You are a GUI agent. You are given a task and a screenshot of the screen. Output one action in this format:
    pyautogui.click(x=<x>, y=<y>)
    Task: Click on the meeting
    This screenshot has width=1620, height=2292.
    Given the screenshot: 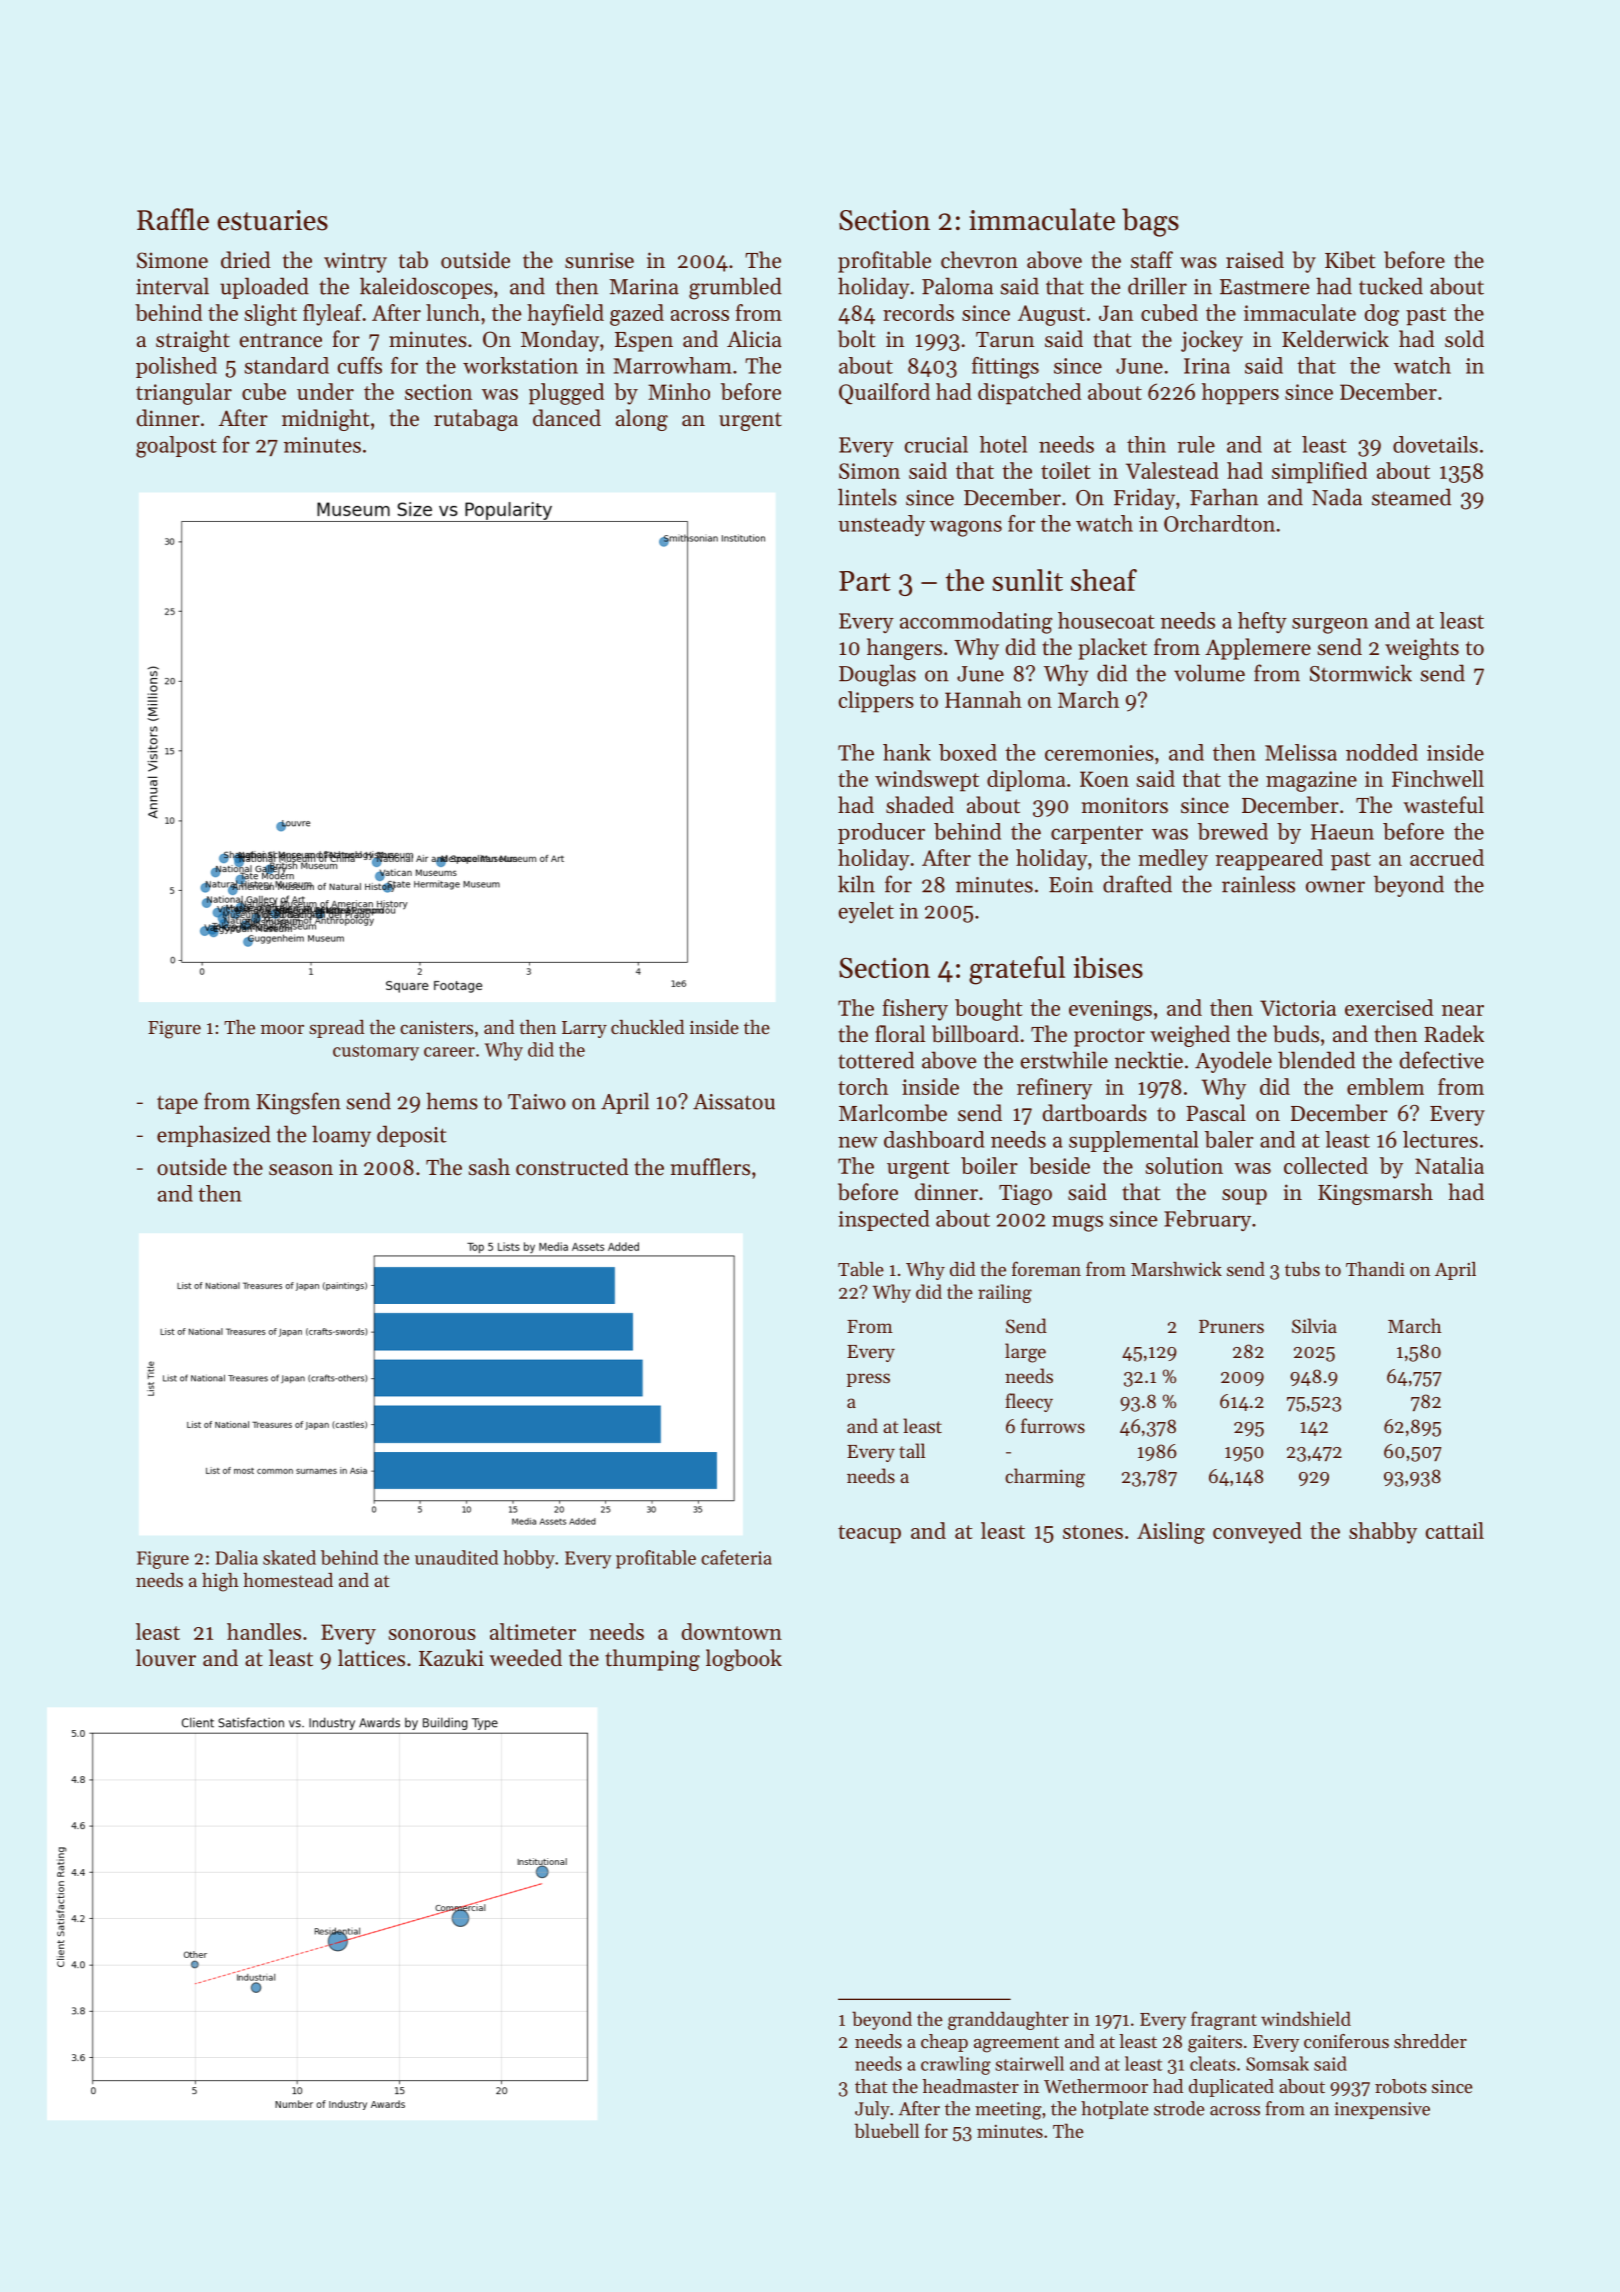 What is the action you would take?
    pyautogui.click(x=1008, y=2111)
